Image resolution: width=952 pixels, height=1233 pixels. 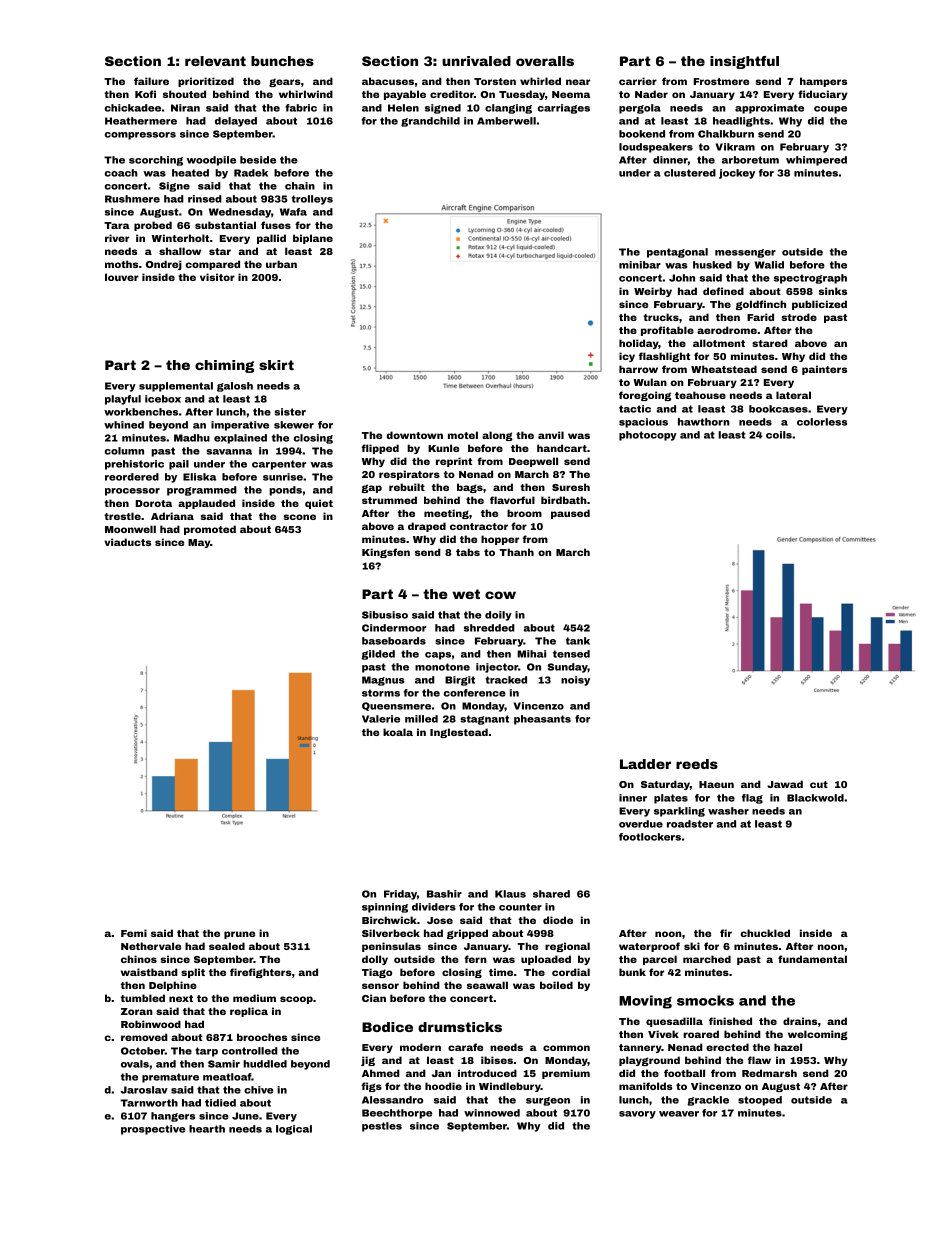 I want to click on biplane, so click(x=313, y=239).
